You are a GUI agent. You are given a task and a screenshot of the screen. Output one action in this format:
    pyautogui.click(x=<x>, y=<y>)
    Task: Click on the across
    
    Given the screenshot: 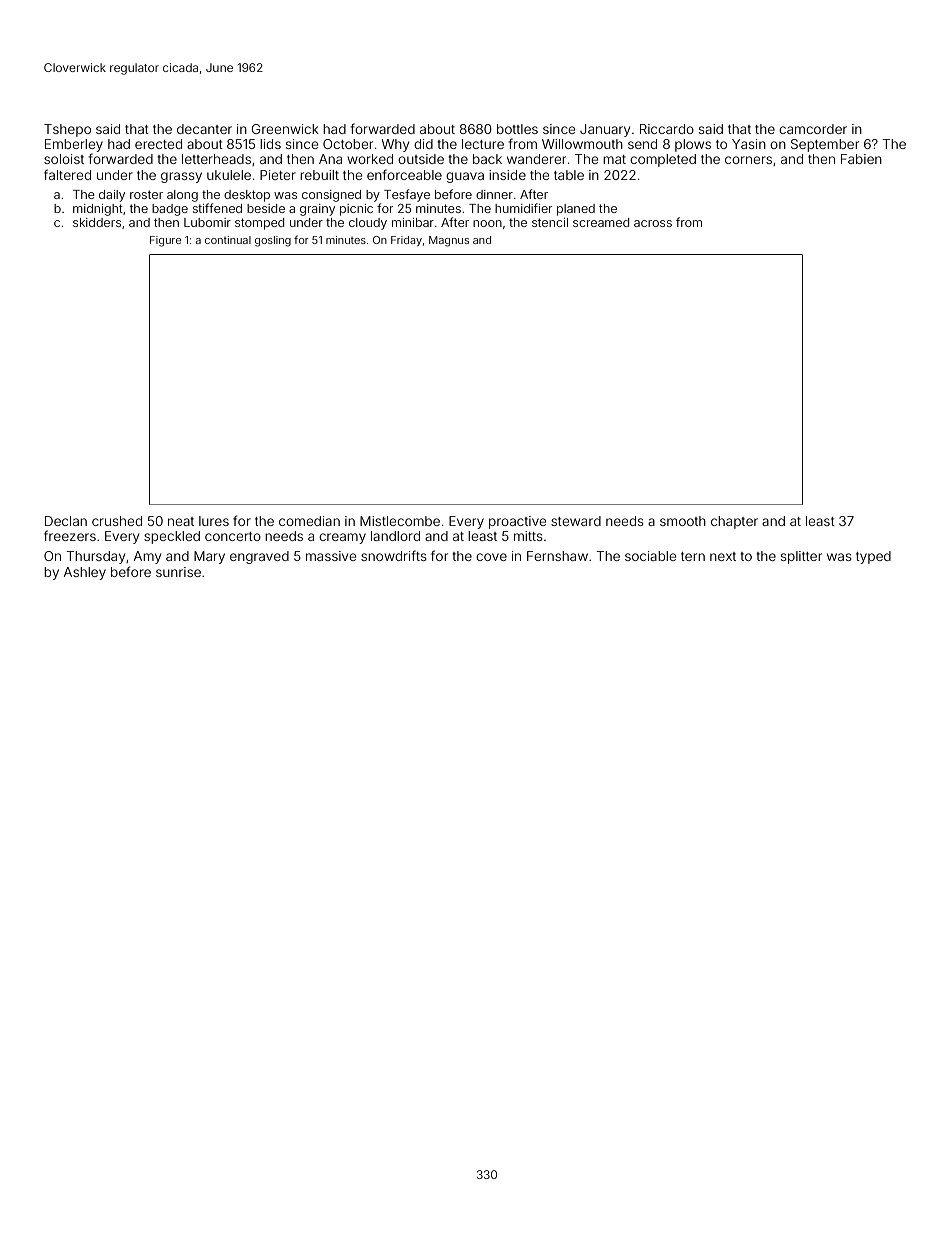 What is the action you would take?
    pyautogui.click(x=653, y=223)
